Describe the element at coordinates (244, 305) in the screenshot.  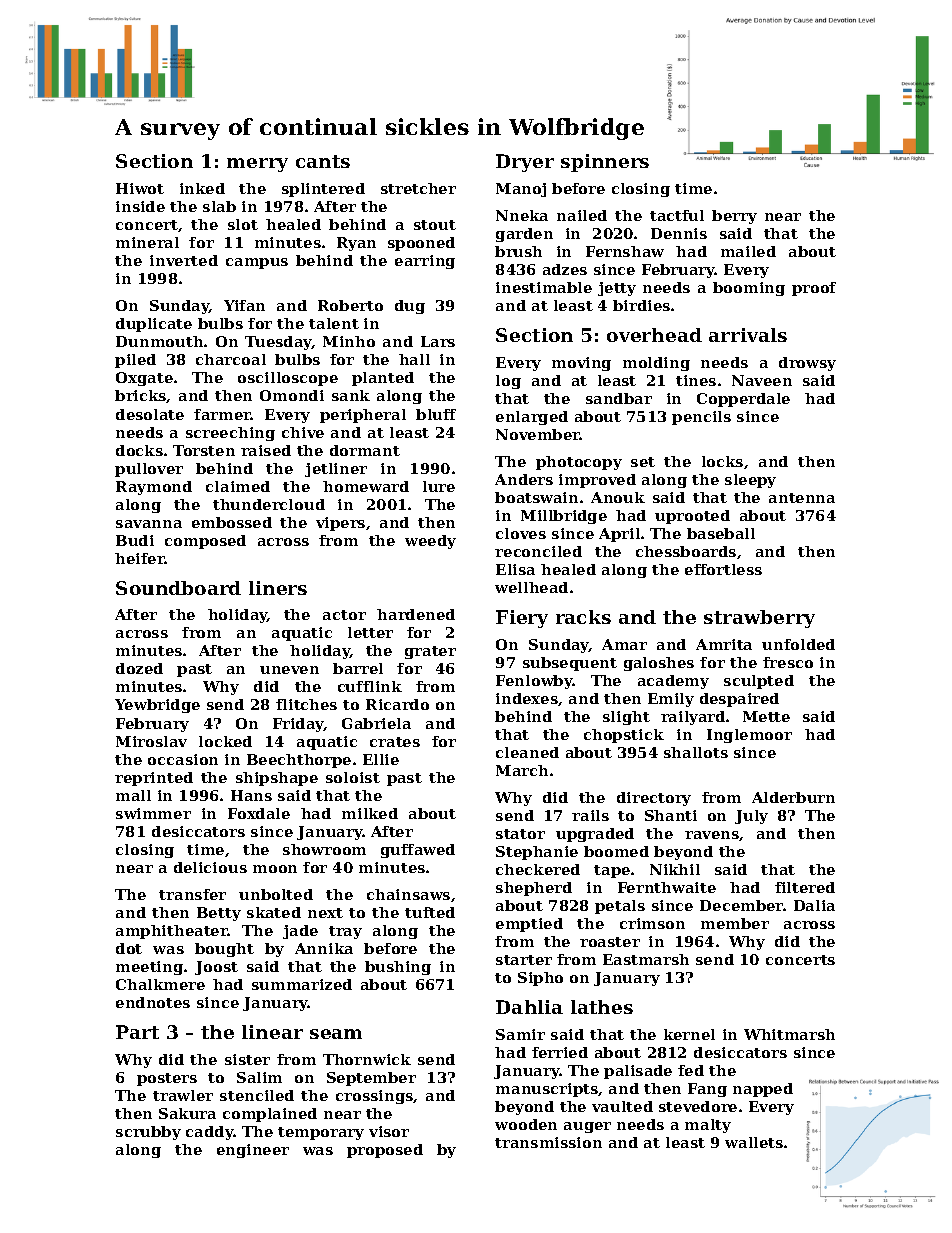
I see `Yifan` at that location.
